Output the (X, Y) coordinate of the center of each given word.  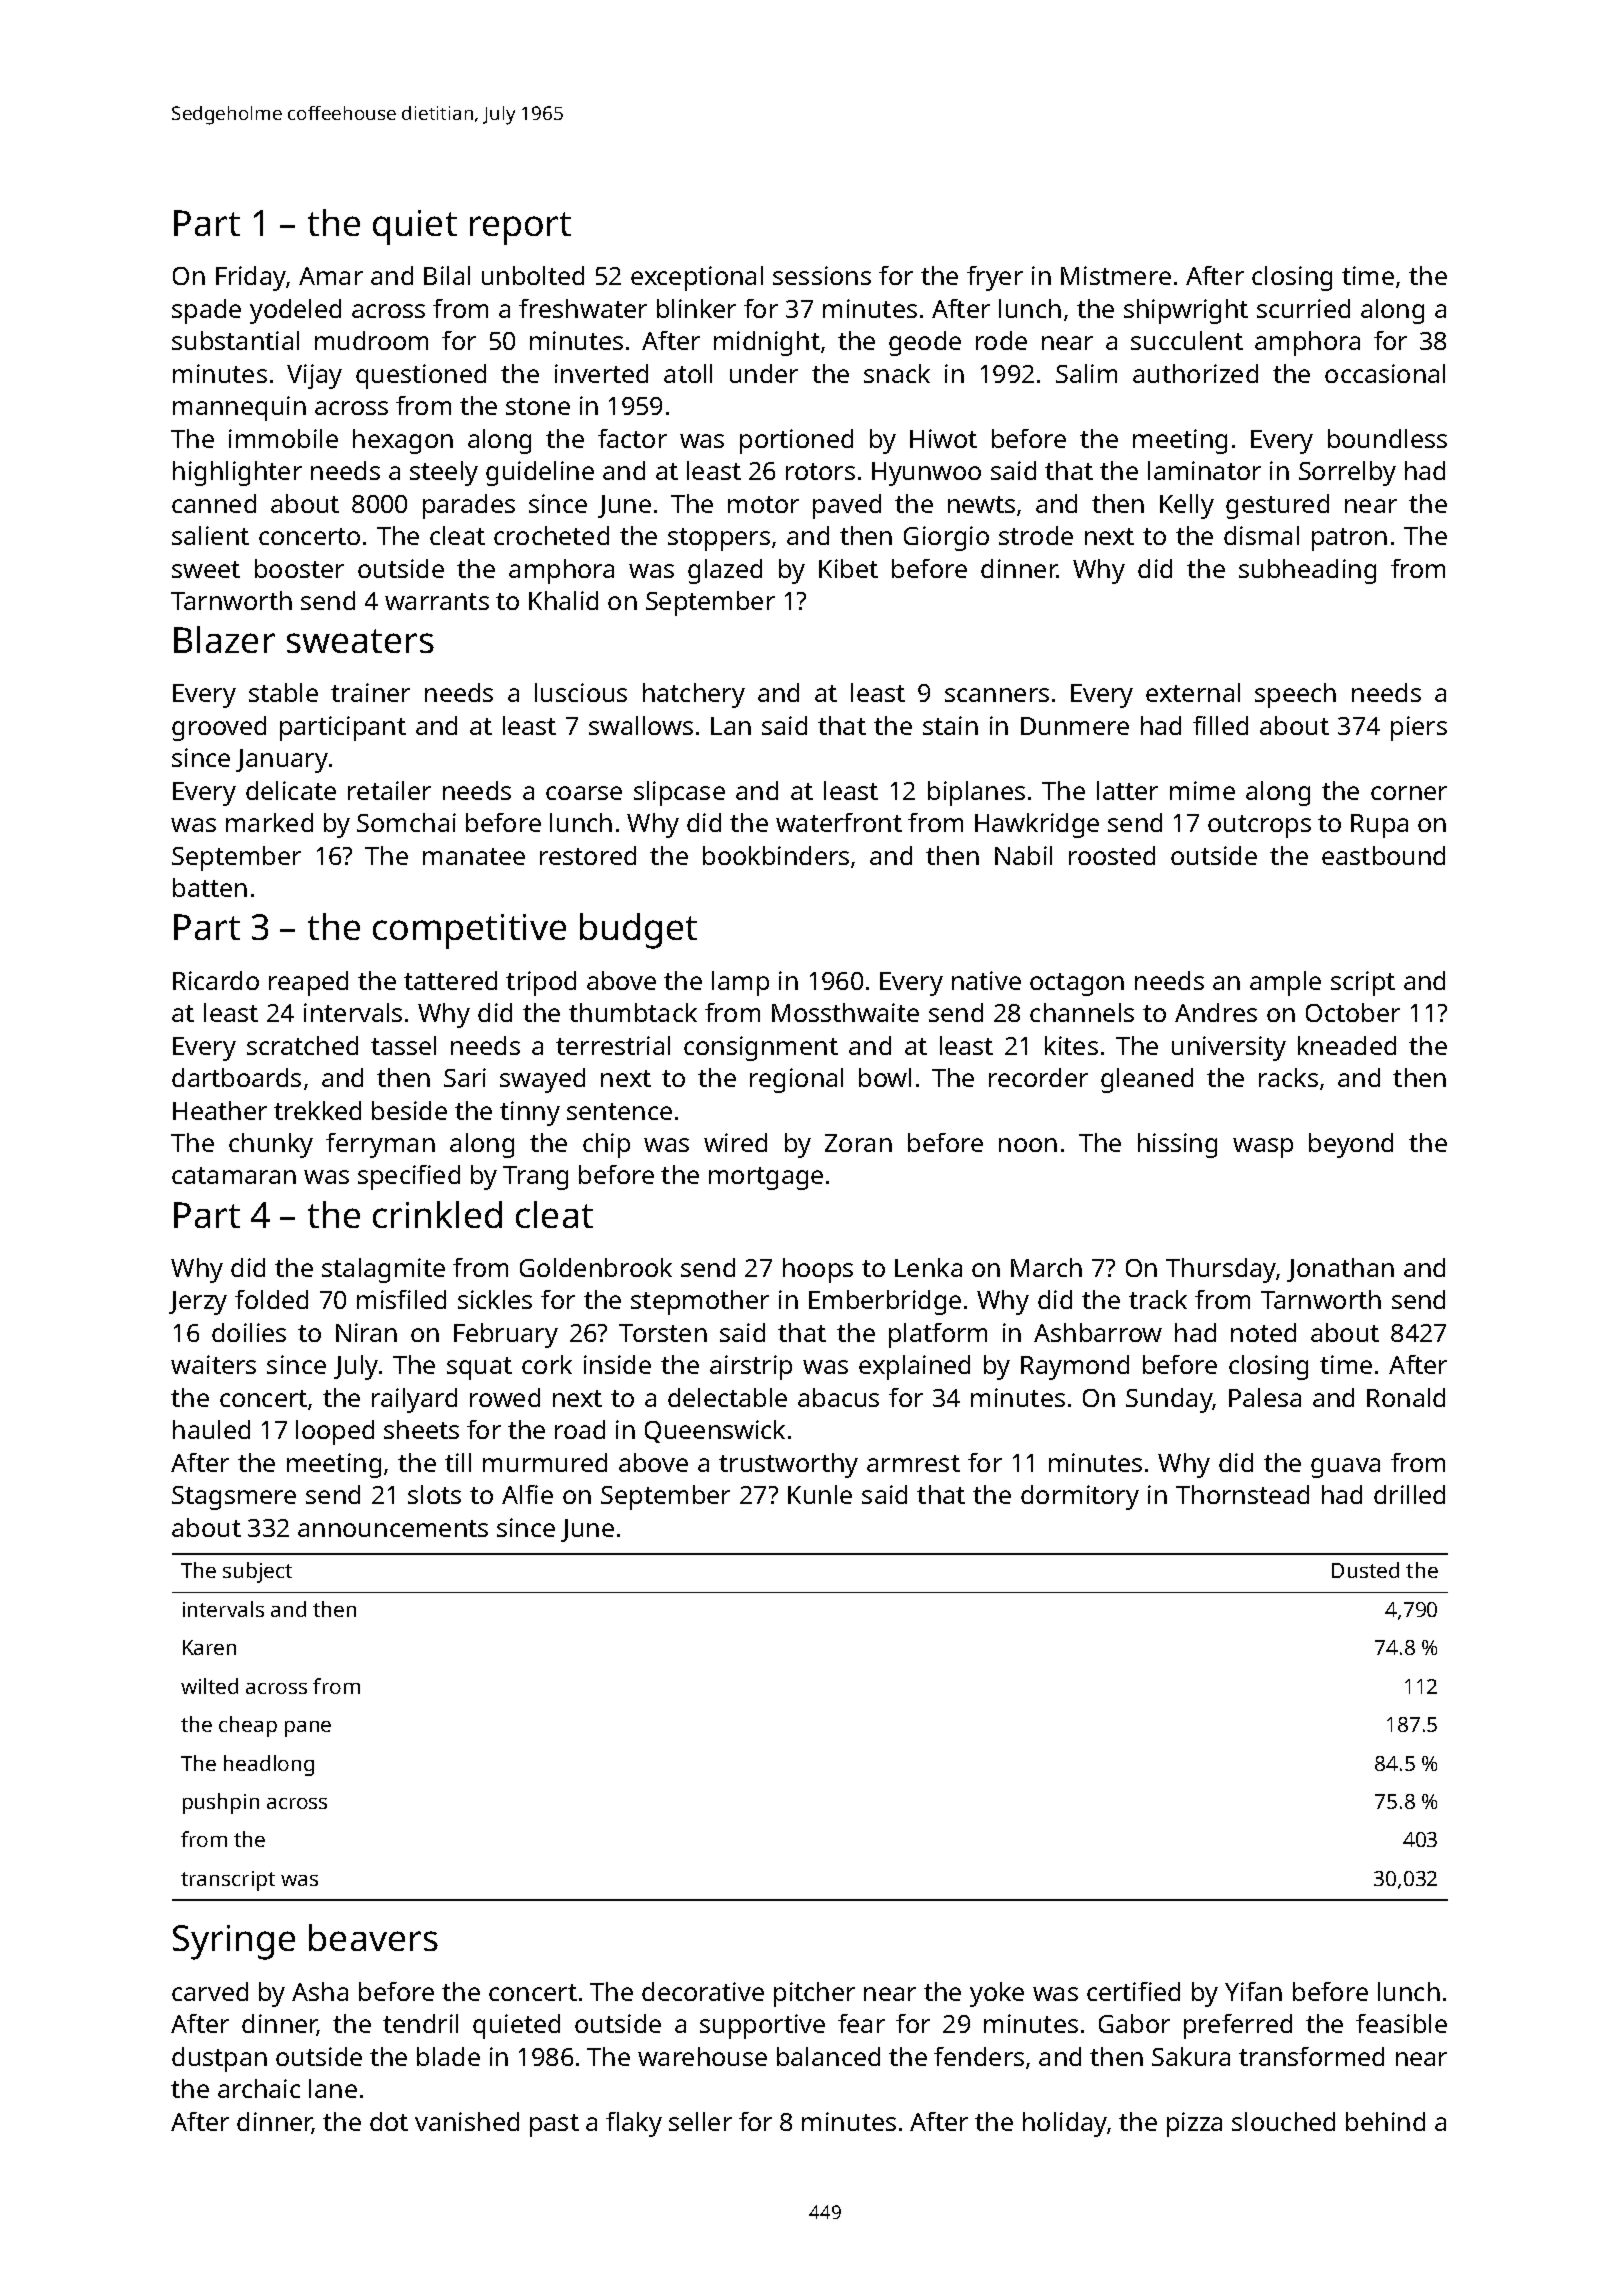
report (520, 228)
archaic (259, 2088)
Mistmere (1116, 275)
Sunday (1169, 1400)
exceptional (697, 278)
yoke (997, 1994)
